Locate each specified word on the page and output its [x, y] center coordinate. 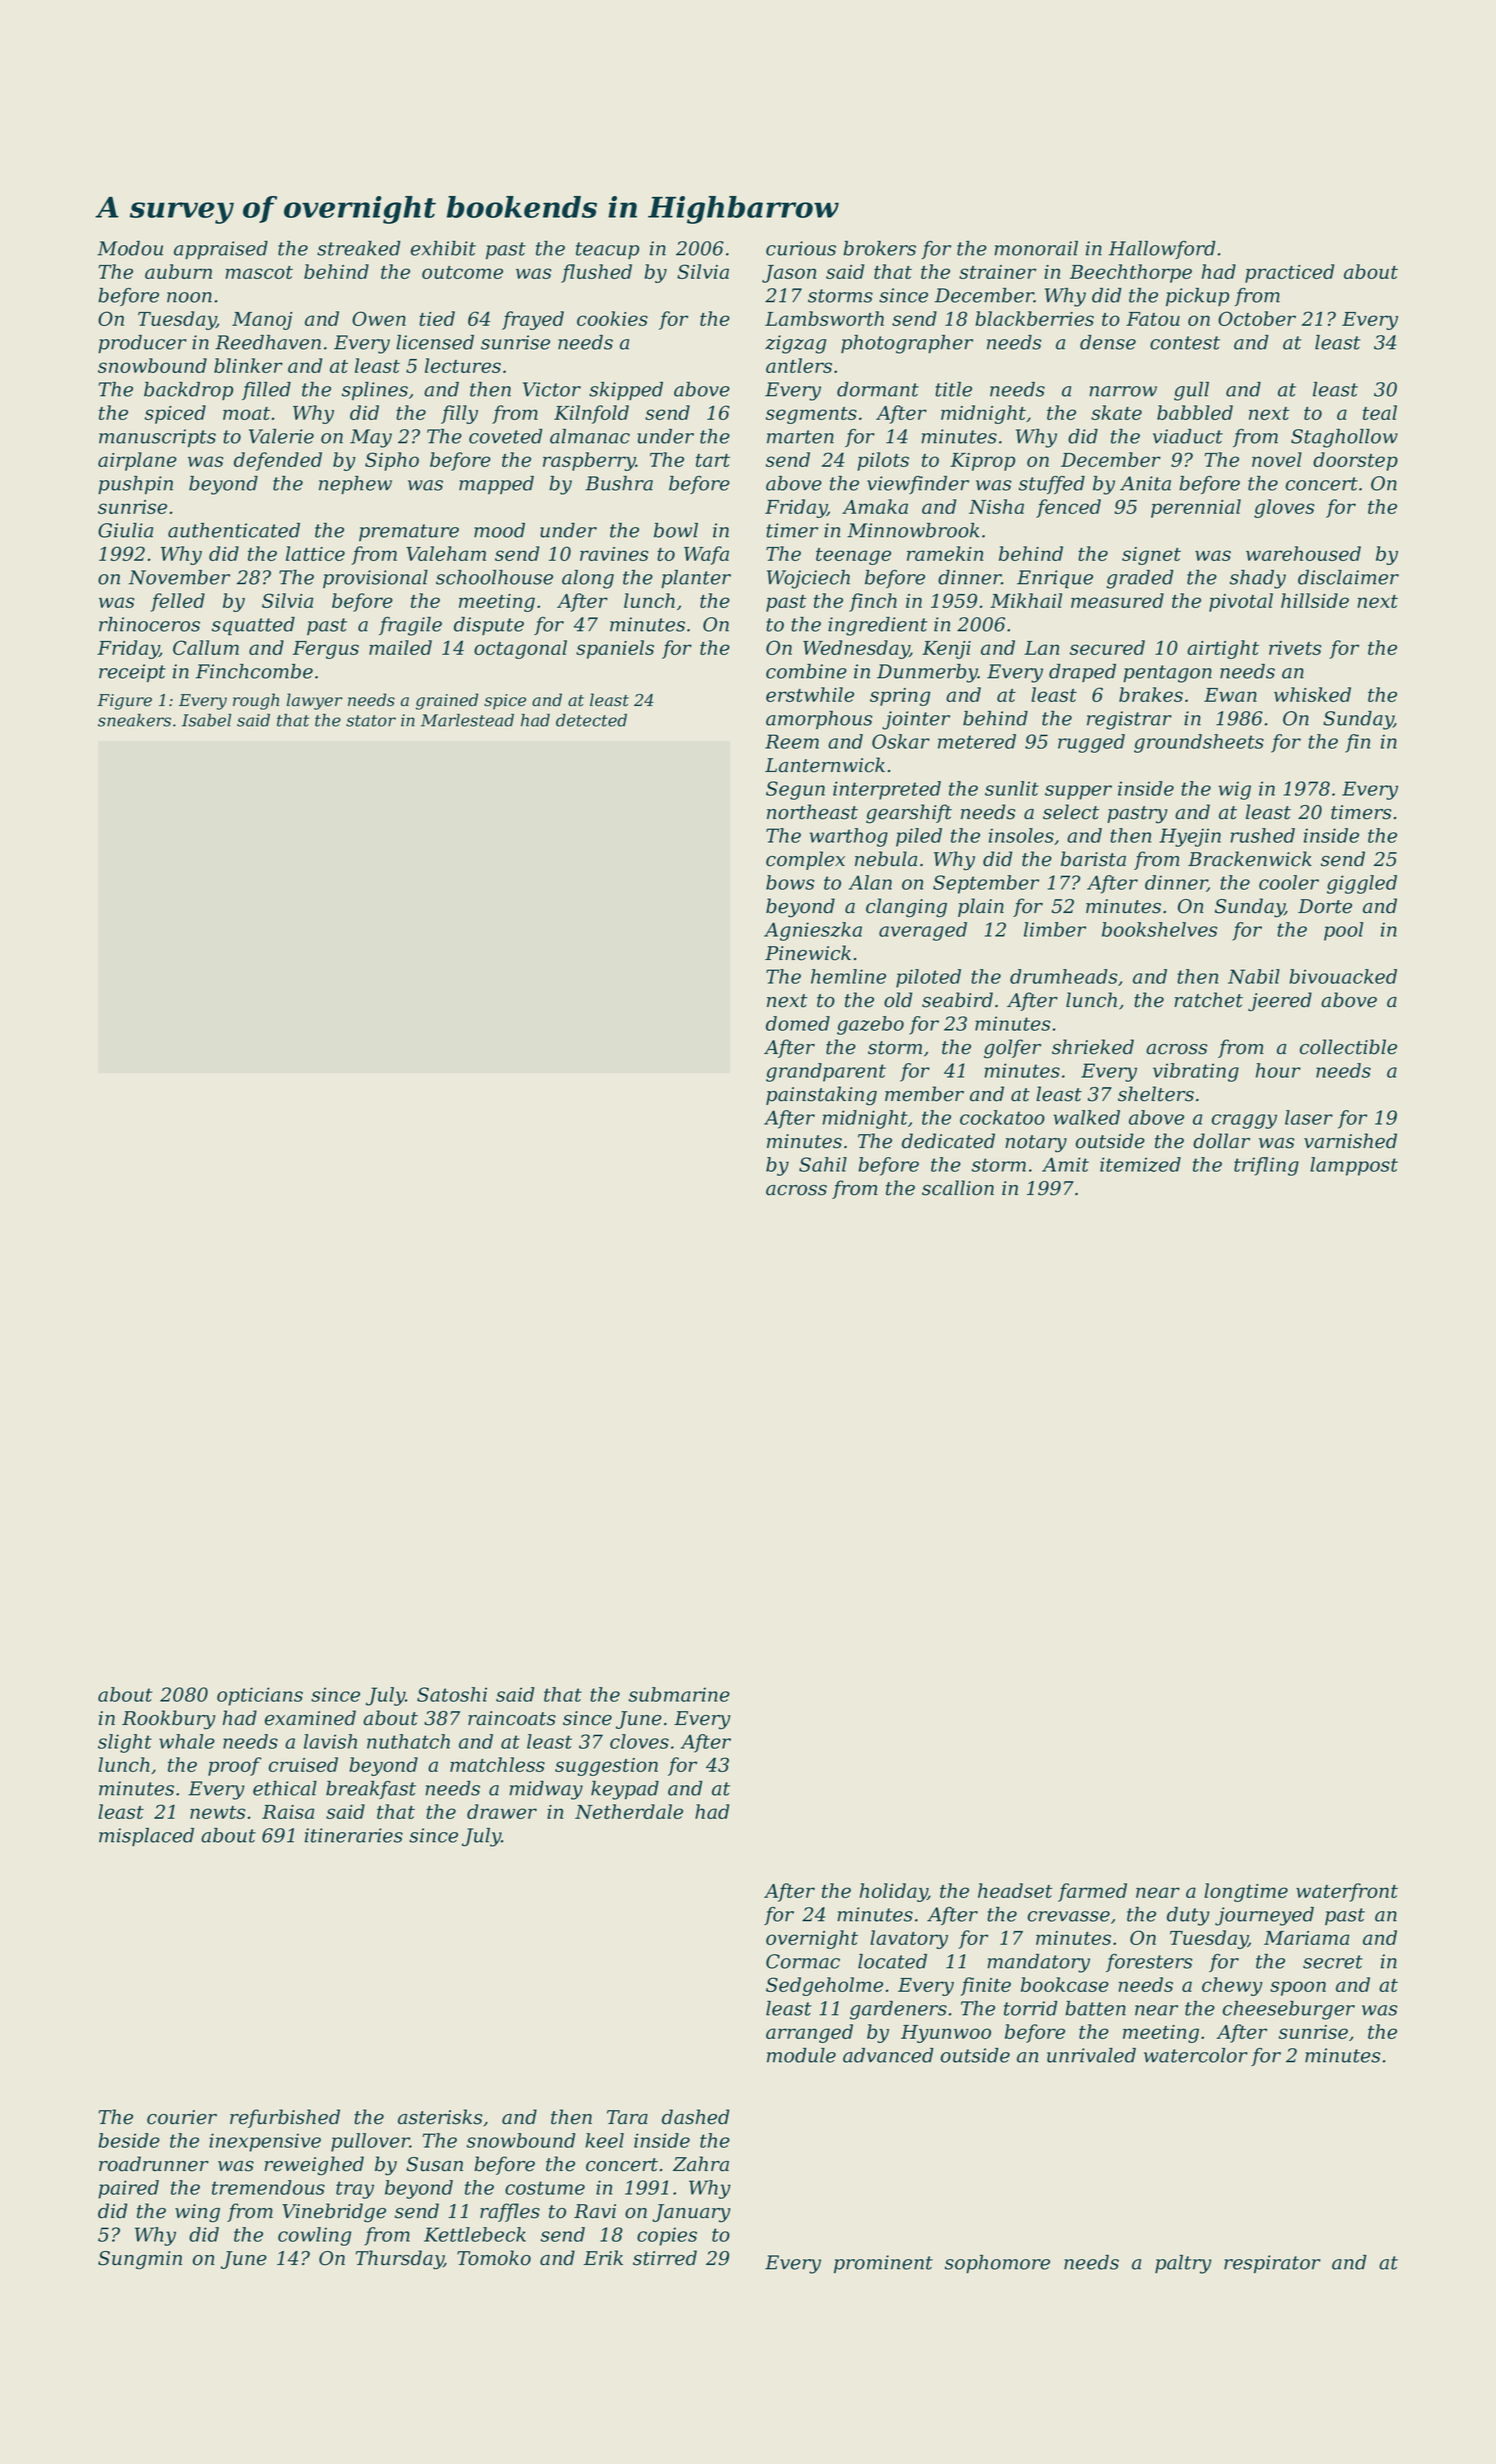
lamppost [1354, 1166]
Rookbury [169, 1720]
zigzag [795, 344]
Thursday [399, 2260]
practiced [1289, 273]
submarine [679, 1694]
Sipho [392, 461]
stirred [665, 2258]
